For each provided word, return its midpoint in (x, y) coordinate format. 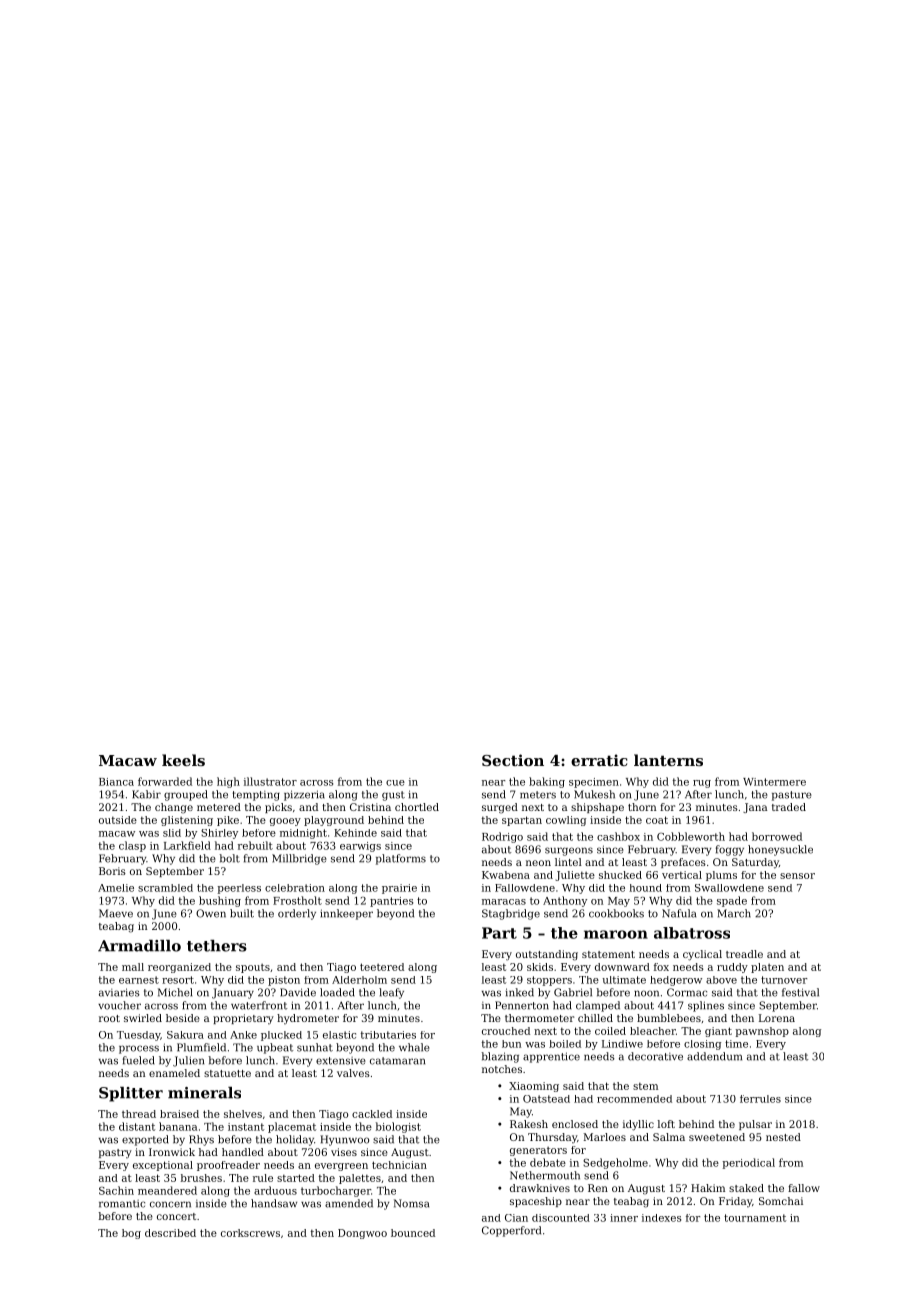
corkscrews (250, 1233)
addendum (714, 1056)
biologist (398, 1127)
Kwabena (506, 875)
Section (513, 760)
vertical (682, 875)
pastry (115, 1153)
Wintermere (774, 782)
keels (183, 760)
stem (645, 1086)
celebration (295, 888)
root (109, 1018)
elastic (339, 1035)
